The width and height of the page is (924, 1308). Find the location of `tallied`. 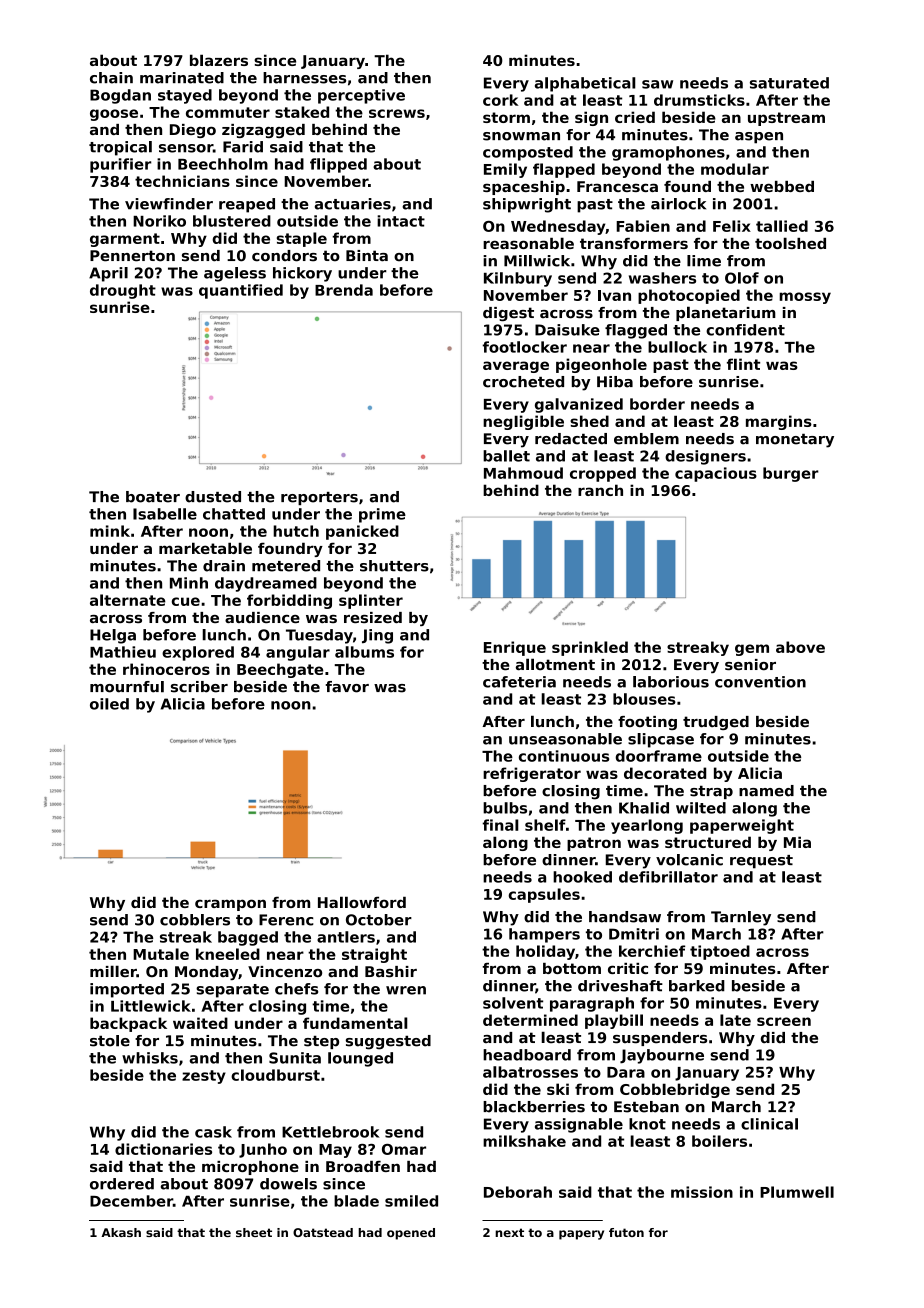

tallied is located at coordinates (782, 226).
